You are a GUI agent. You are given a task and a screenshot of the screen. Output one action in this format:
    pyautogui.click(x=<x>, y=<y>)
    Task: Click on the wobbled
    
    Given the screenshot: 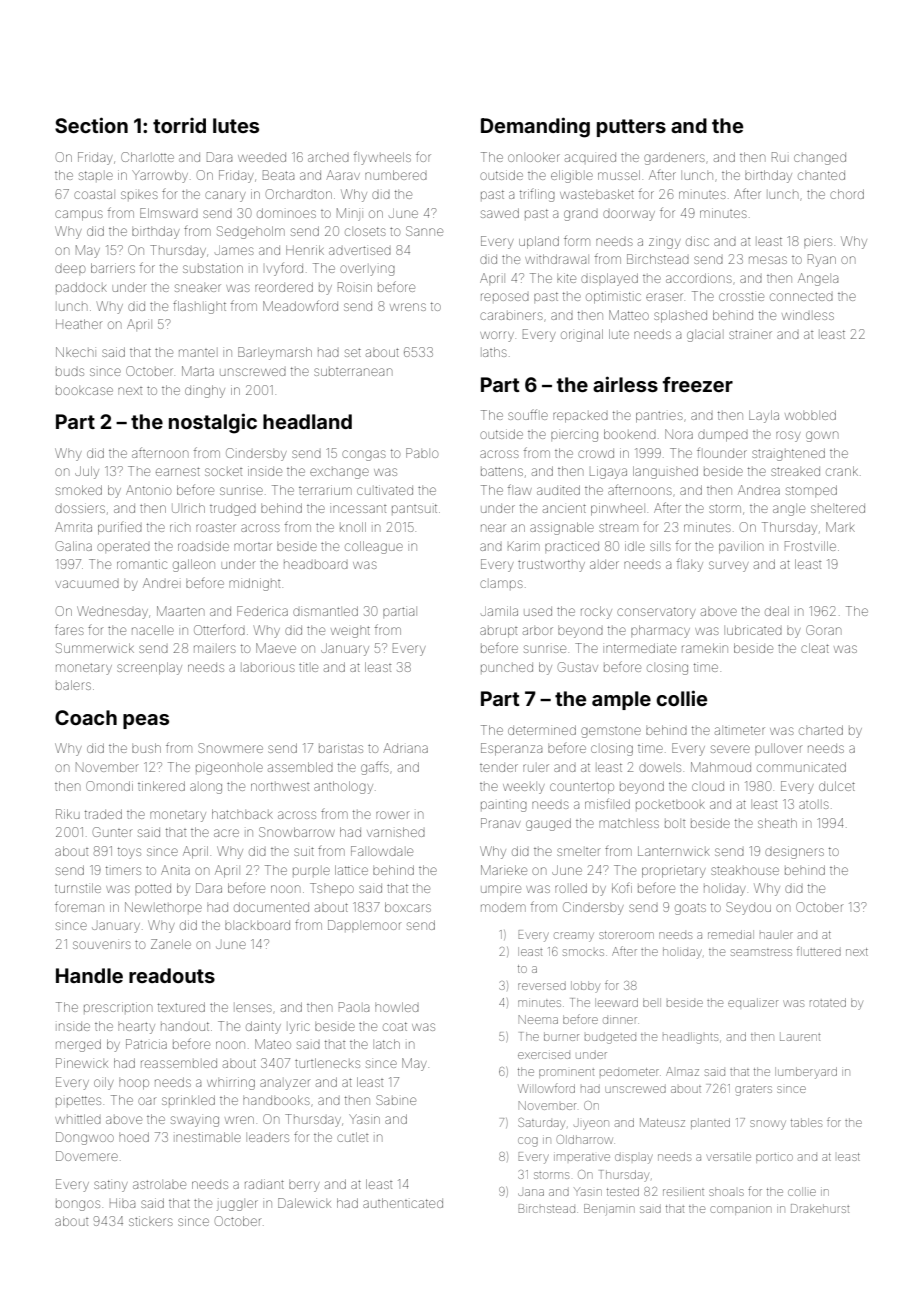 What is the action you would take?
    pyautogui.click(x=810, y=415)
